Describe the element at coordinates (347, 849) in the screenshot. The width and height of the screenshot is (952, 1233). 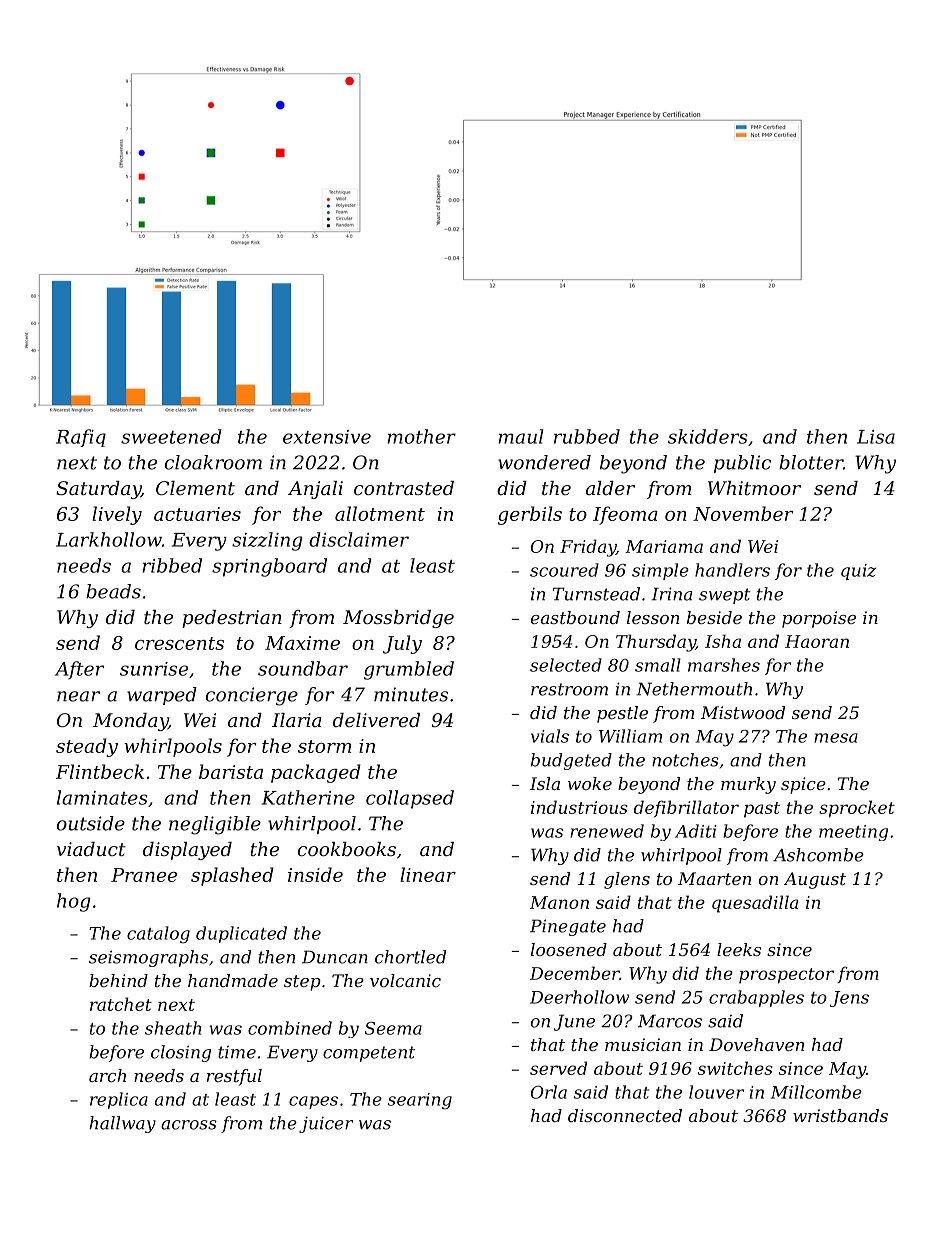
I see `cookbooks` at that location.
